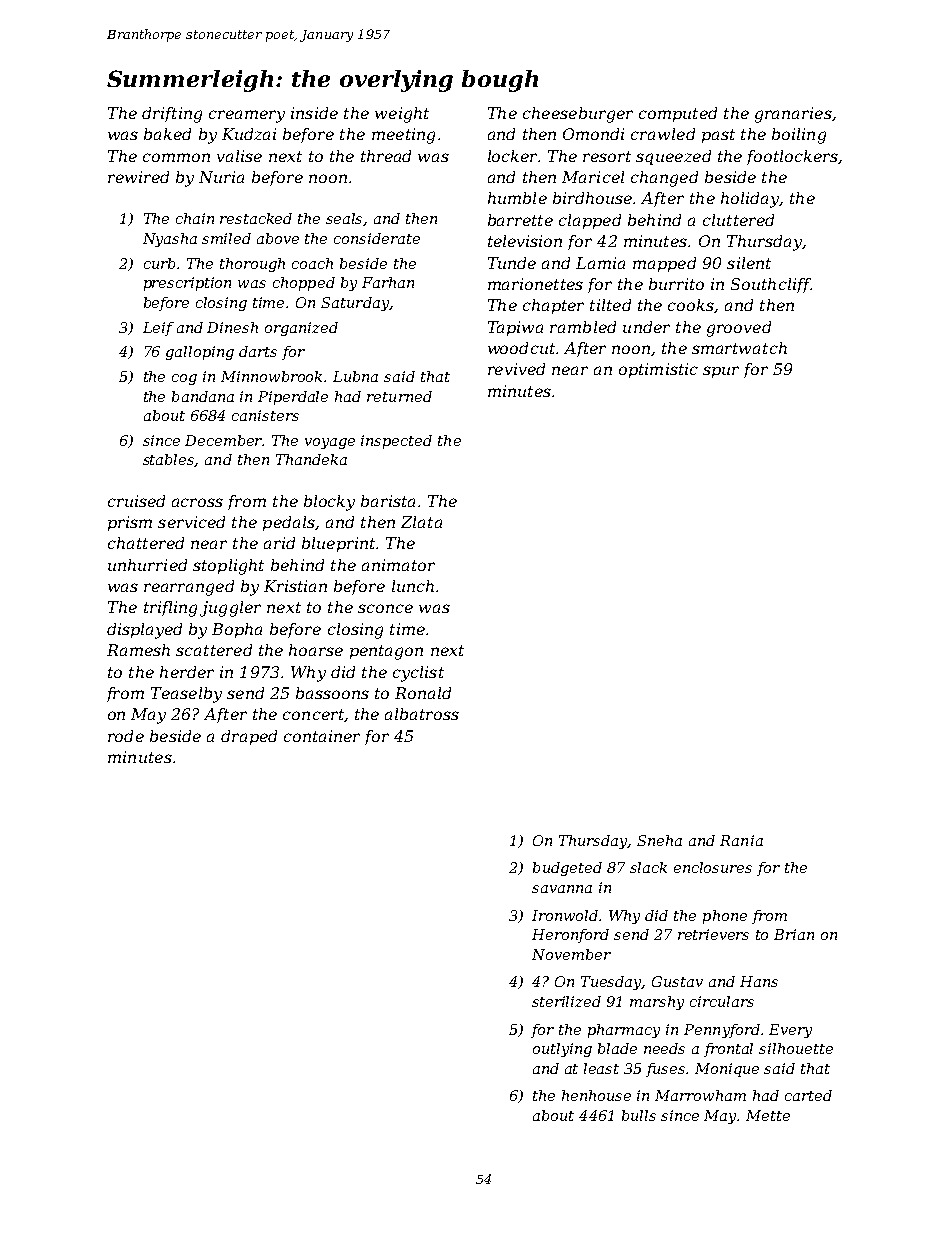  What do you see at coordinates (741, 840) in the screenshot?
I see `Rania` at bounding box center [741, 840].
